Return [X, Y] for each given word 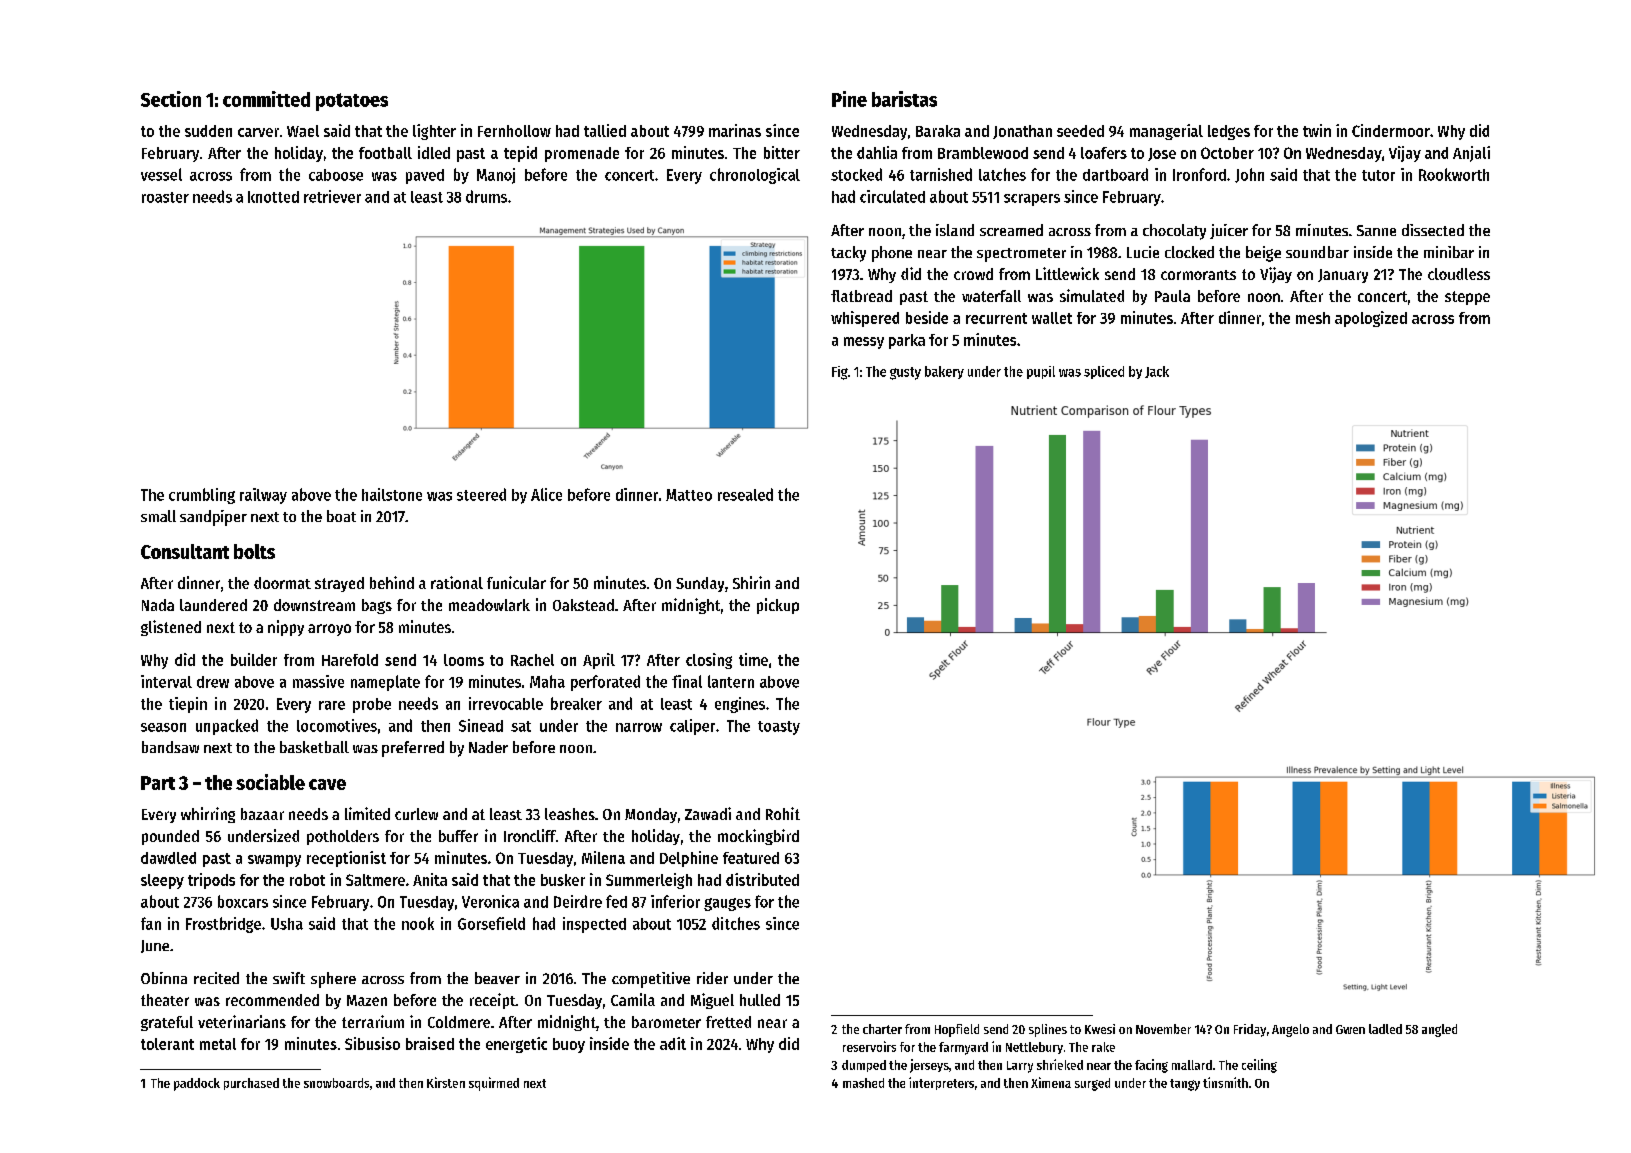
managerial [1166, 132]
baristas [904, 99]
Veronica [490, 901]
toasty [779, 728]
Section [171, 99]
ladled [1385, 1029]
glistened [171, 628]
